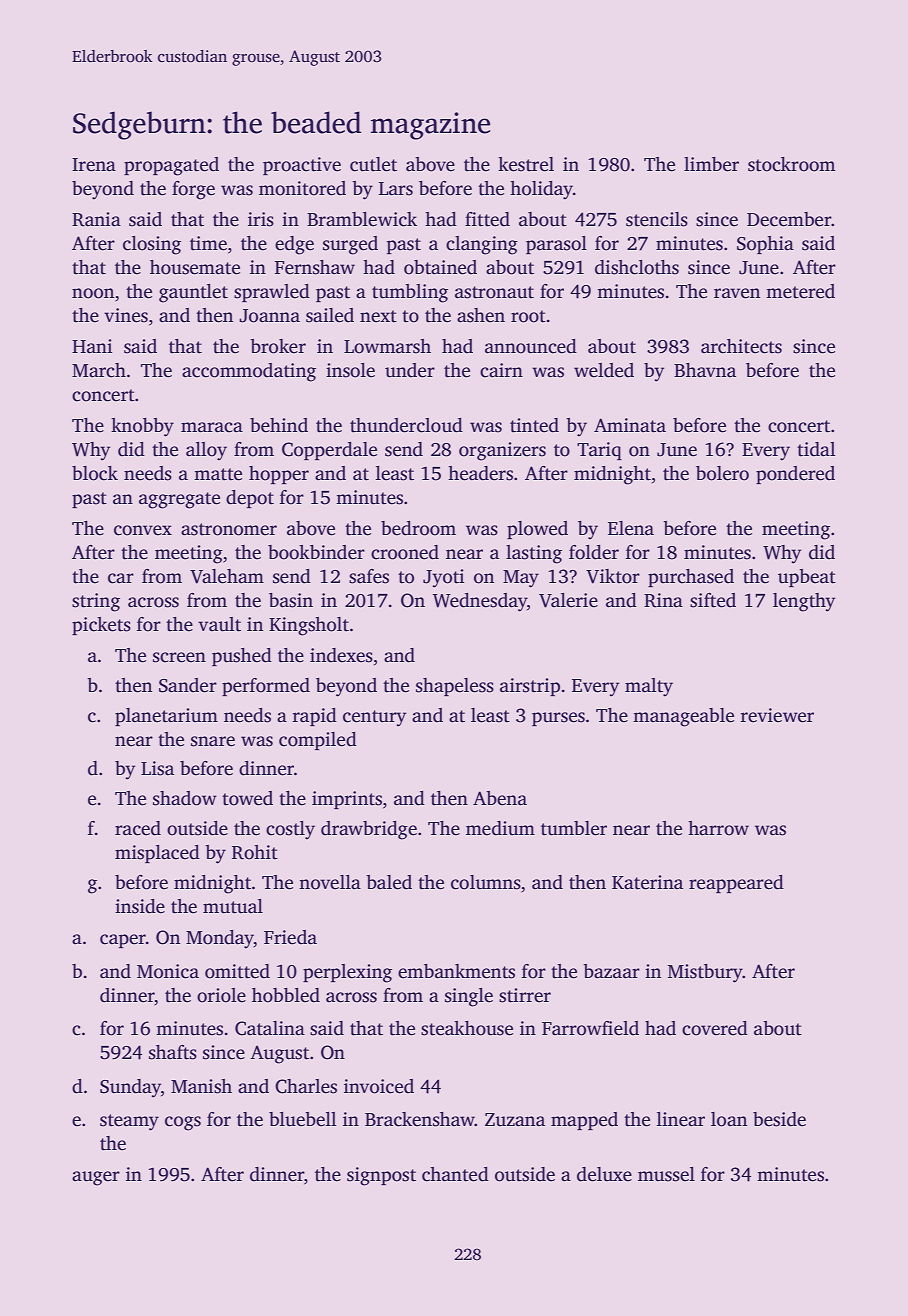 Image resolution: width=908 pixels, height=1316 pixels. What do you see at coordinates (96, 1178) in the page?
I see `auger` at bounding box center [96, 1178].
